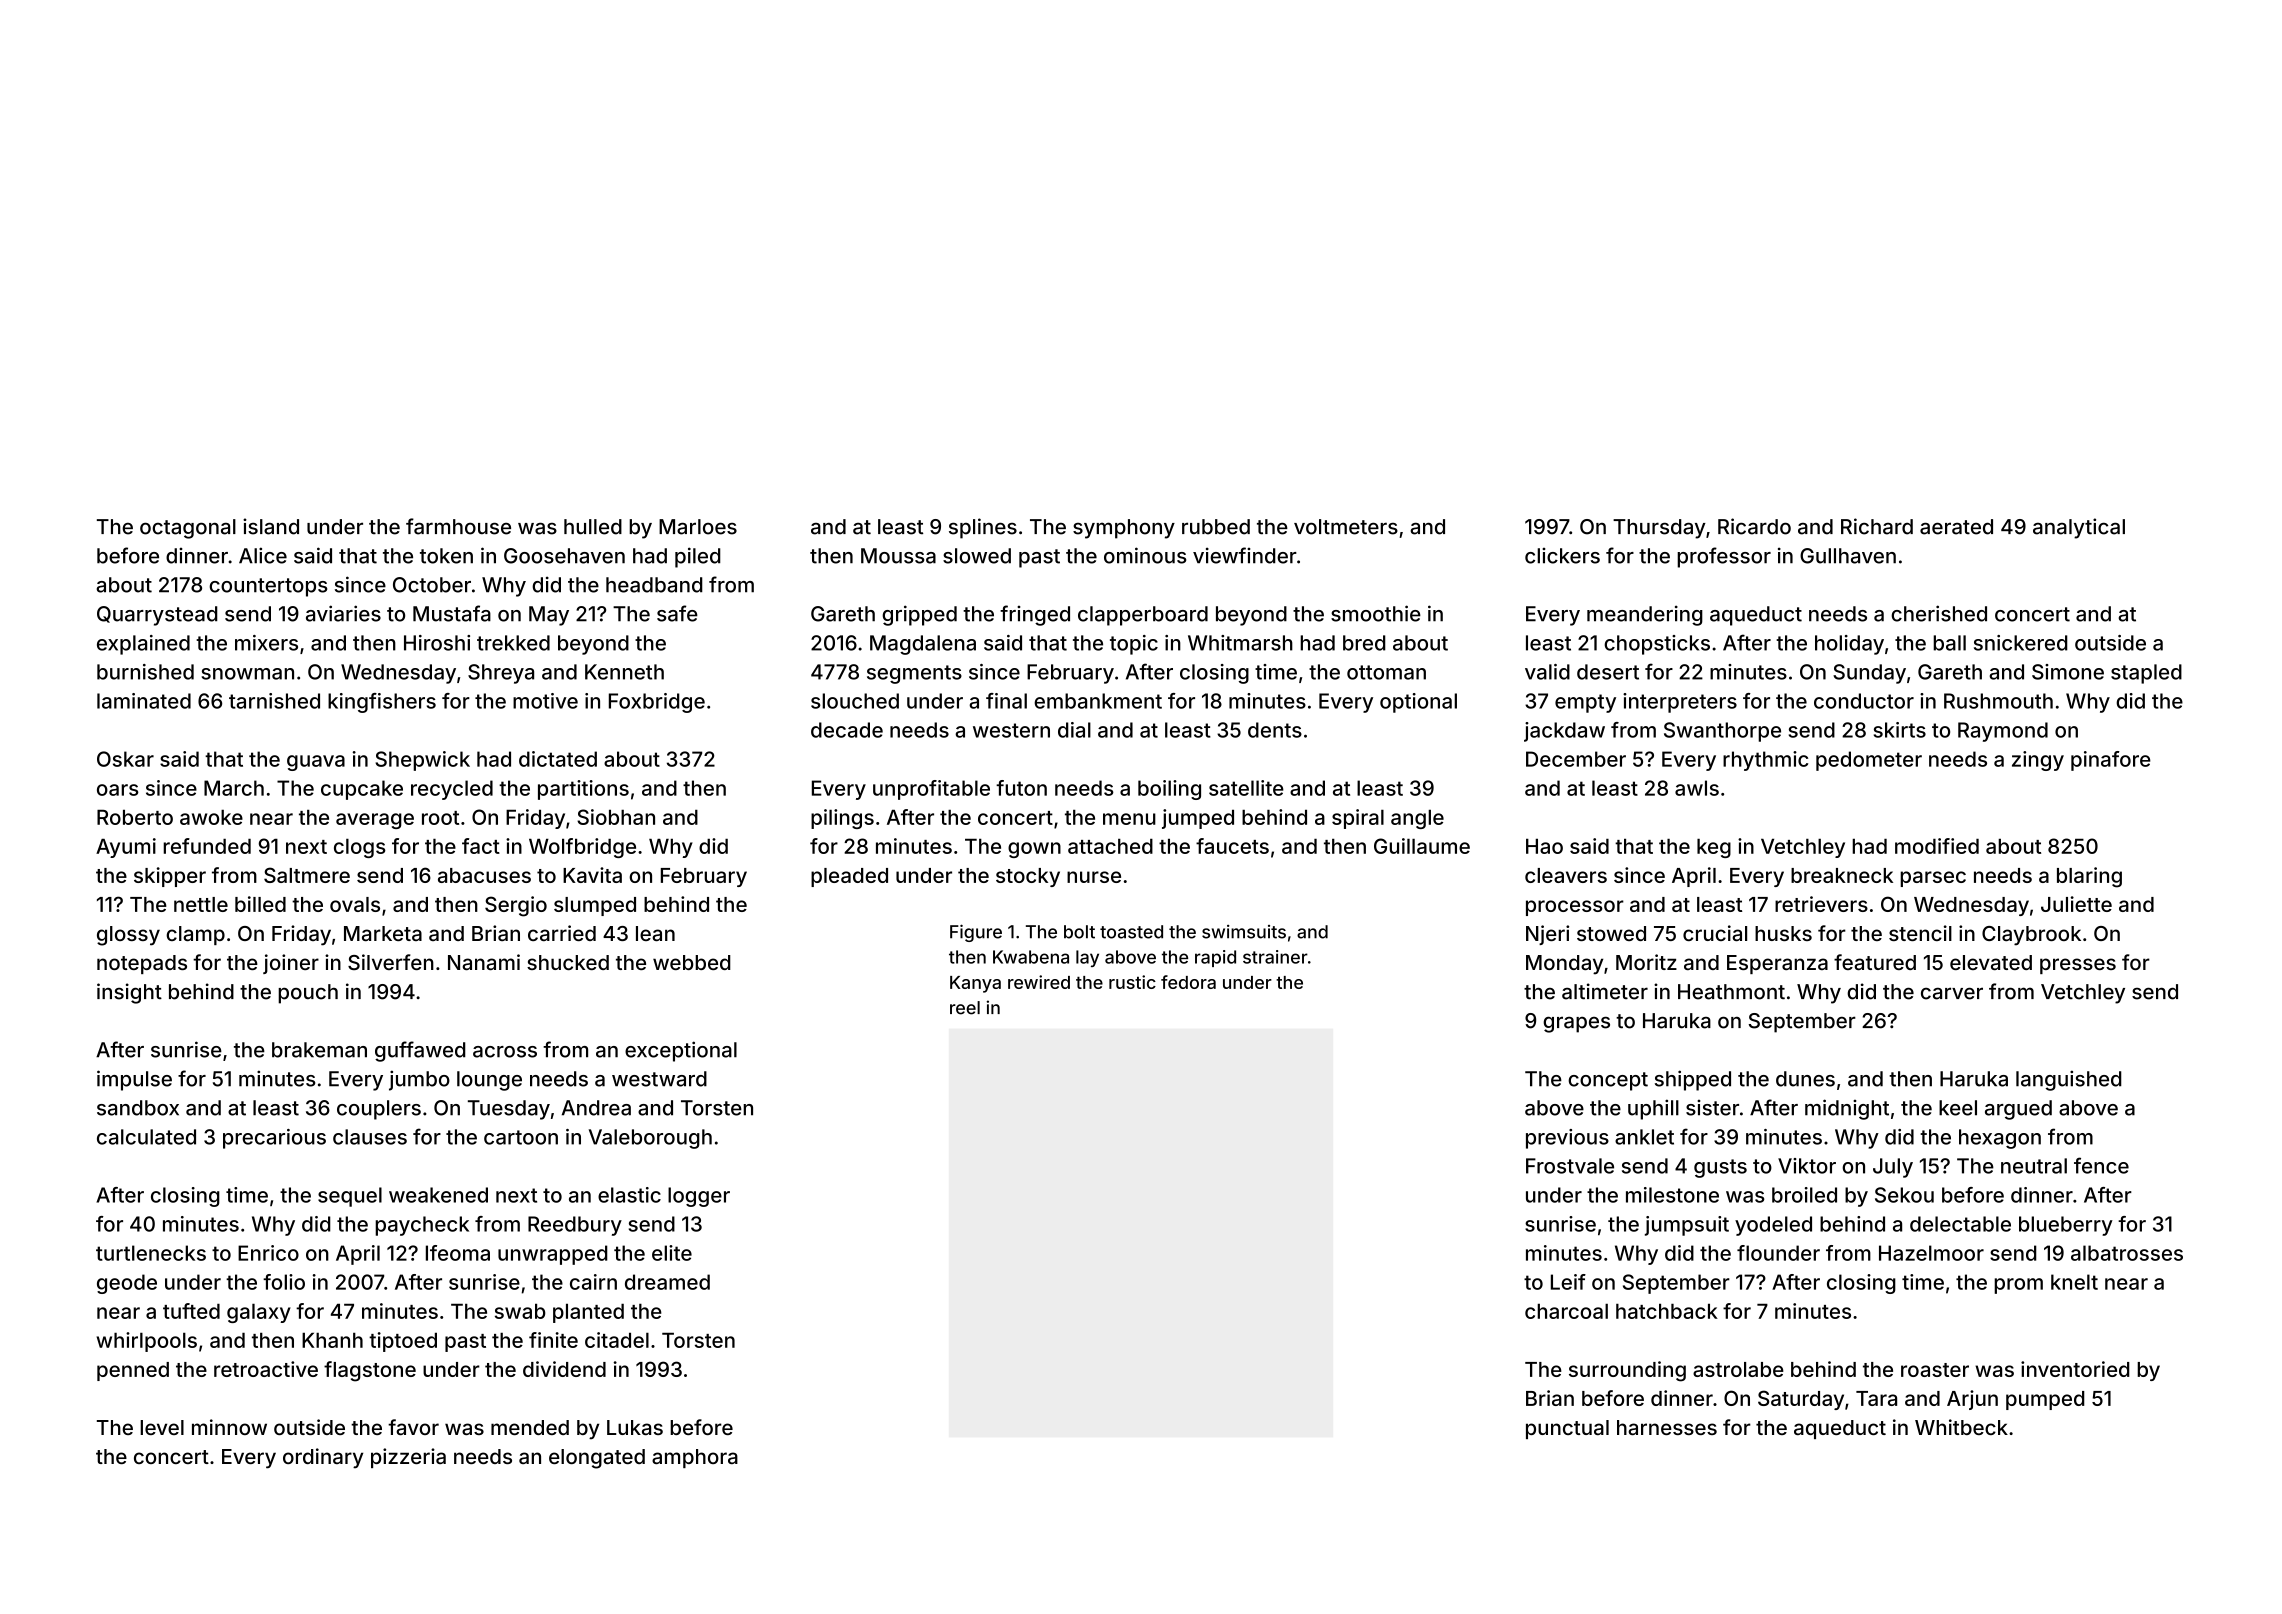 Image resolution: width=2282 pixels, height=1614 pixels. I want to click on Kavita, so click(592, 875).
